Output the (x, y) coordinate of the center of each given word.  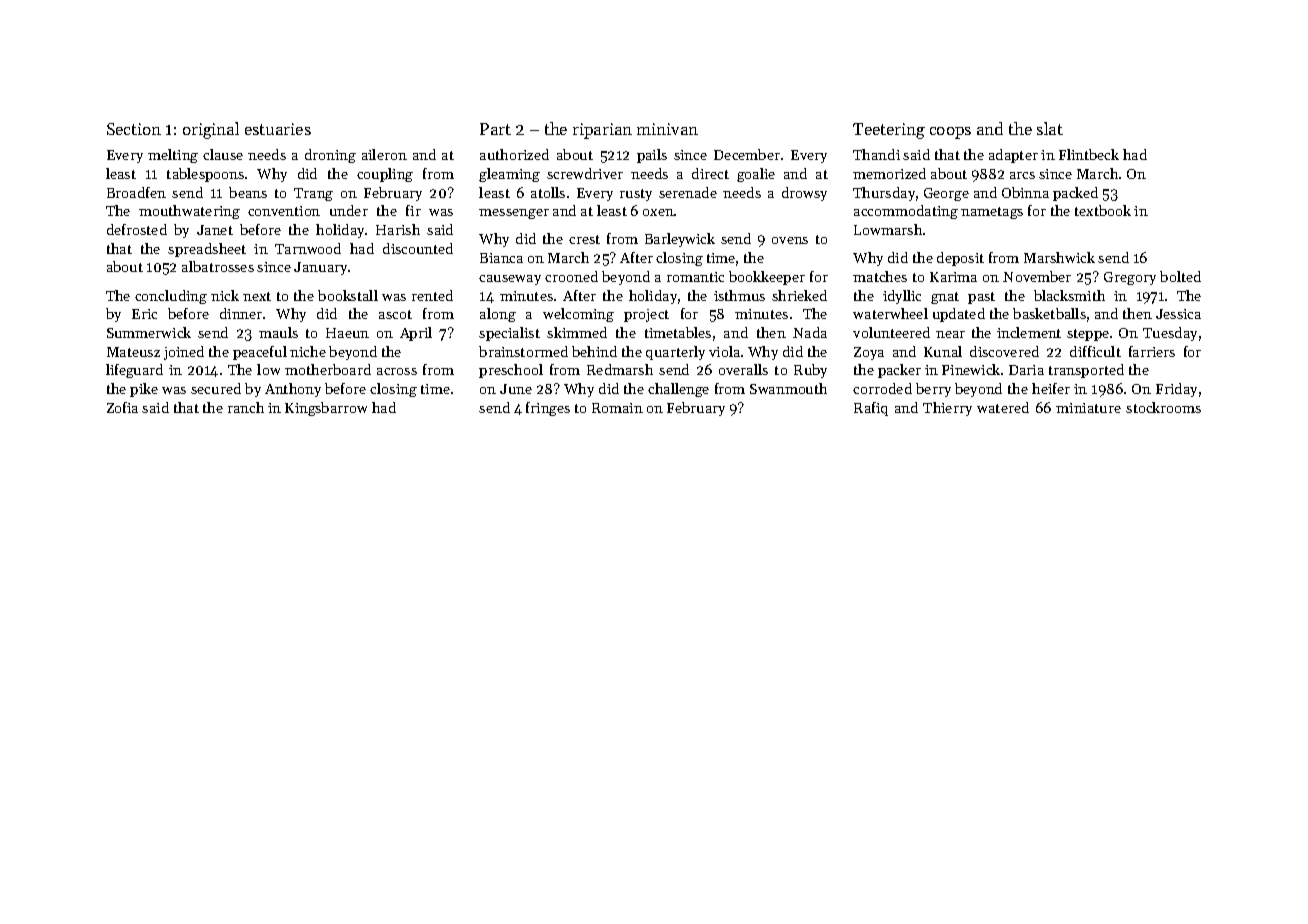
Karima (953, 277)
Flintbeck (1089, 154)
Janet (215, 230)
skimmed (577, 332)
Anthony (293, 390)
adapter (1013, 156)
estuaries (278, 129)
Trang (313, 194)
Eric (144, 314)
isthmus (739, 295)
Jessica (1178, 314)
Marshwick (1059, 257)
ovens (790, 240)
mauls (278, 332)
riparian (602, 131)
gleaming (509, 175)
